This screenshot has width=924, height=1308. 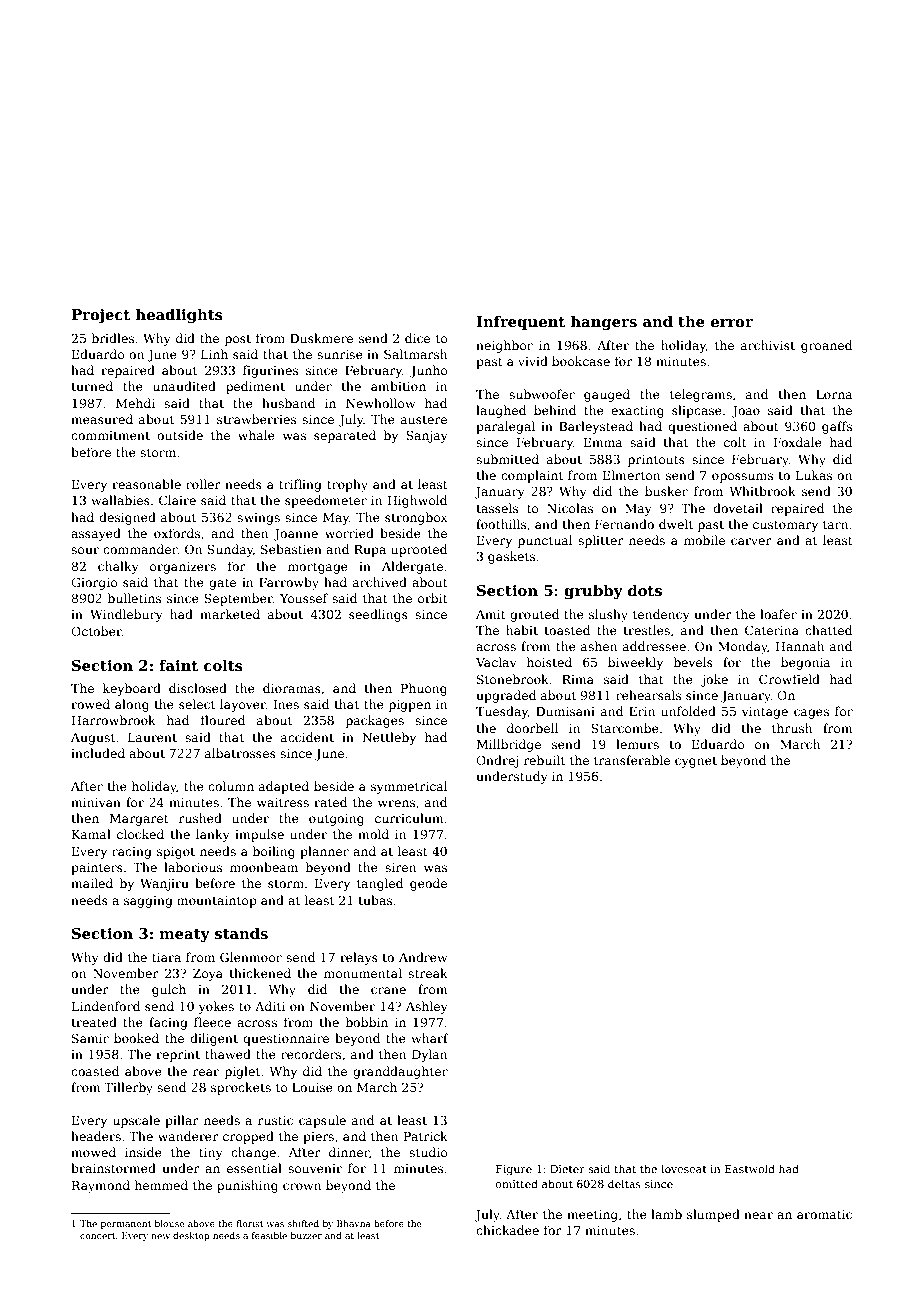 What do you see at coordinates (542, 394) in the screenshot?
I see `subwoofer` at bounding box center [542, 394].
